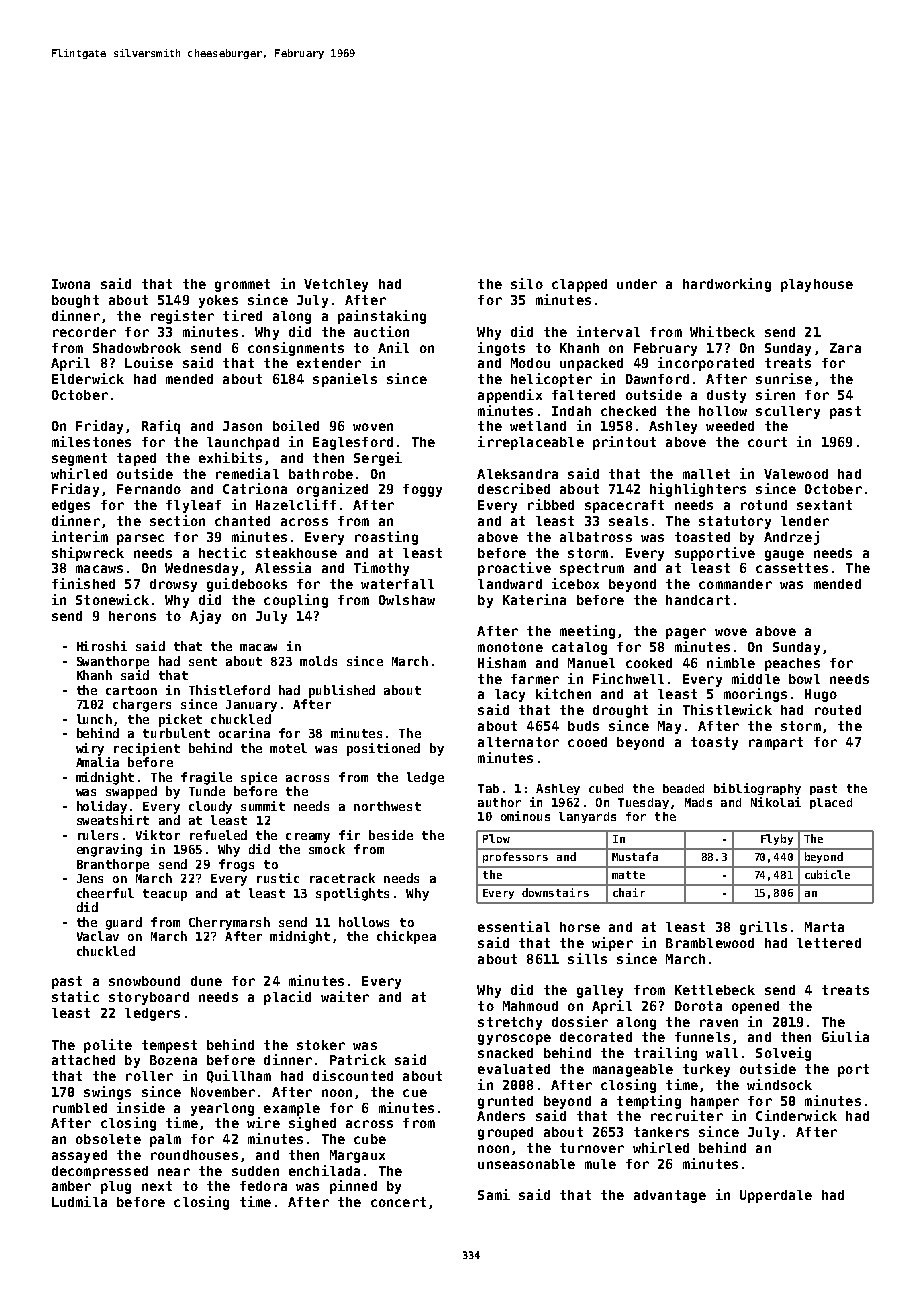  Describe the element at coordinates (494, 1194) in the document. I see `Sami` at that location.
